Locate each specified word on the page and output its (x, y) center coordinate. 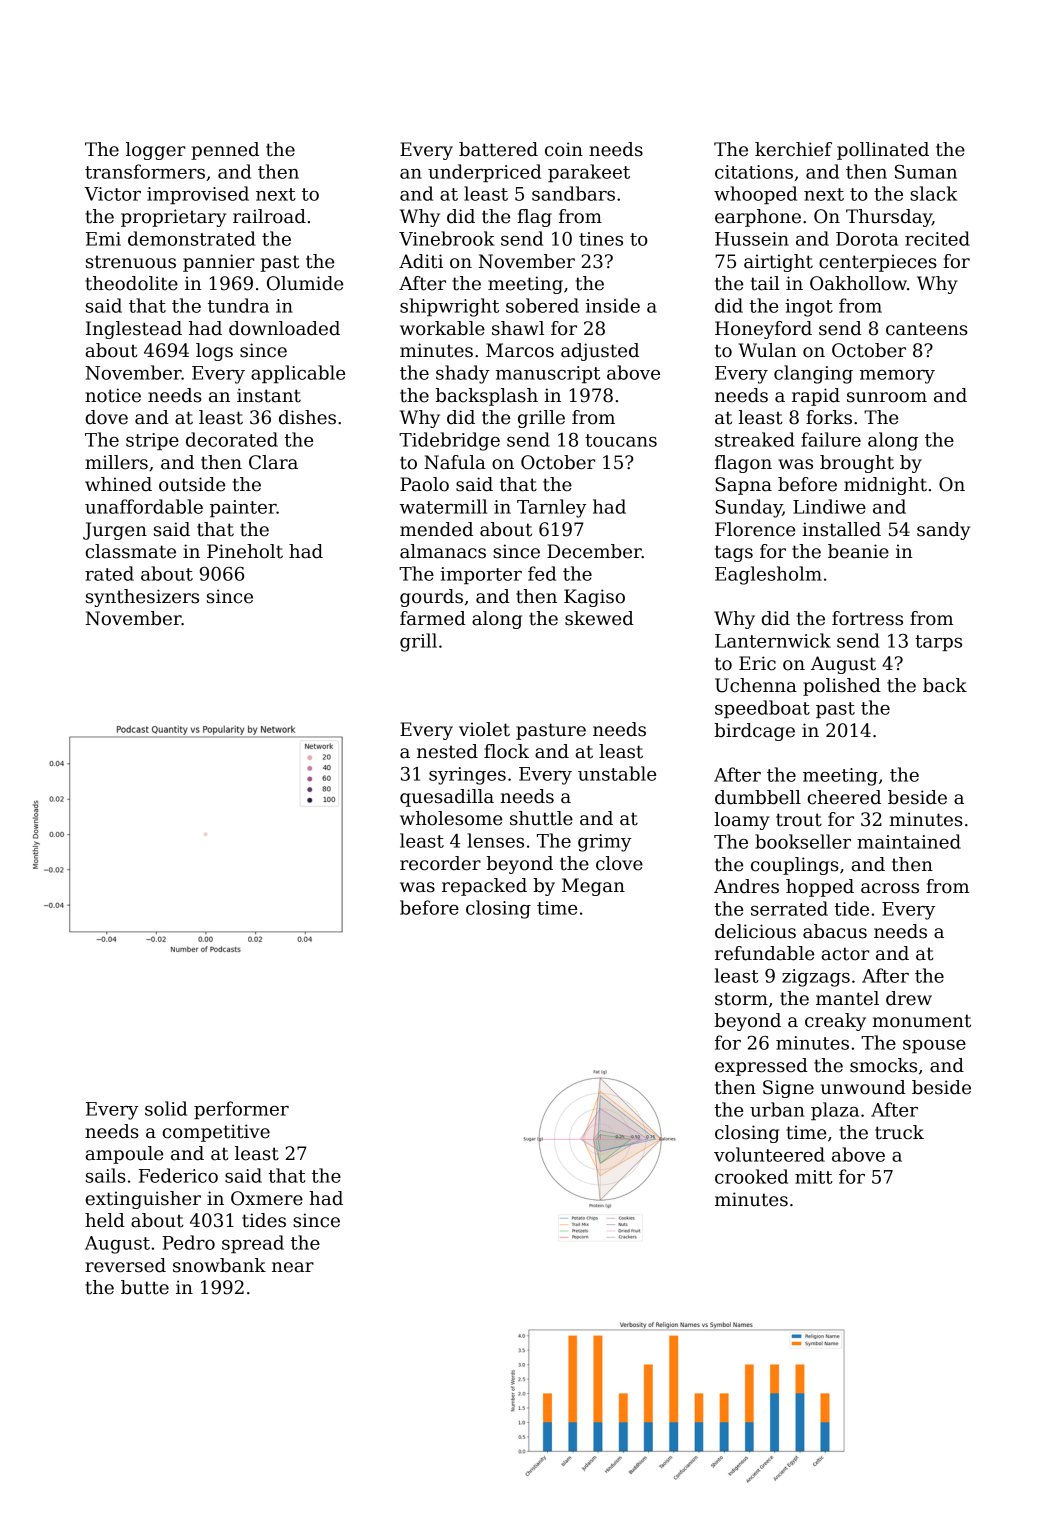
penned (225, 151)
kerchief (793, 149)
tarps (938, 643)
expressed (761, 1067)
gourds (431, 598)
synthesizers (142, 598)
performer (241, 1110)
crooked (751, 1176)
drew (909, 998)
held (105, 1220)
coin (564, 149)
